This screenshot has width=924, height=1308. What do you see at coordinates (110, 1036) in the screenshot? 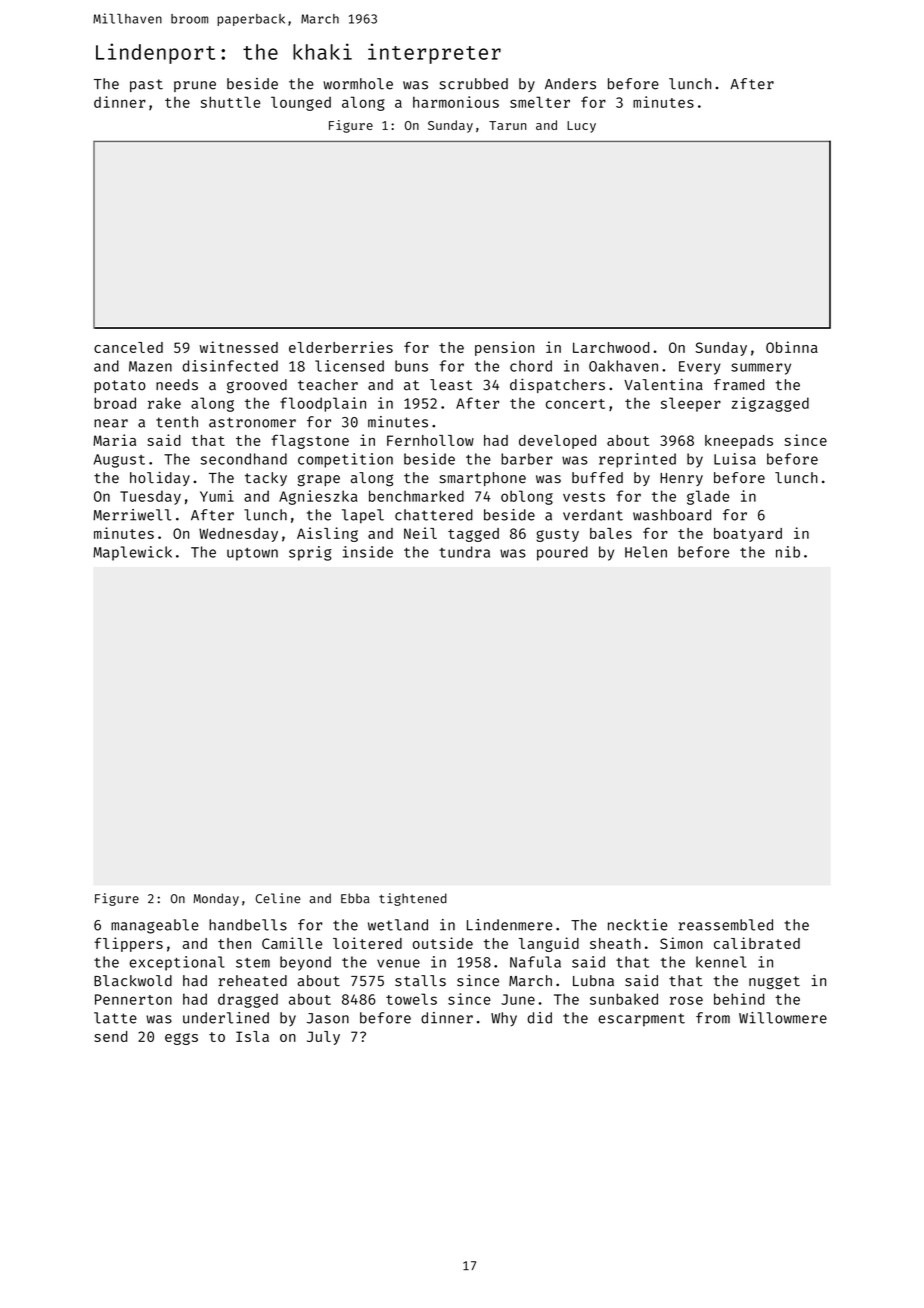
I see `send` at bounding box center [110, 1036].
